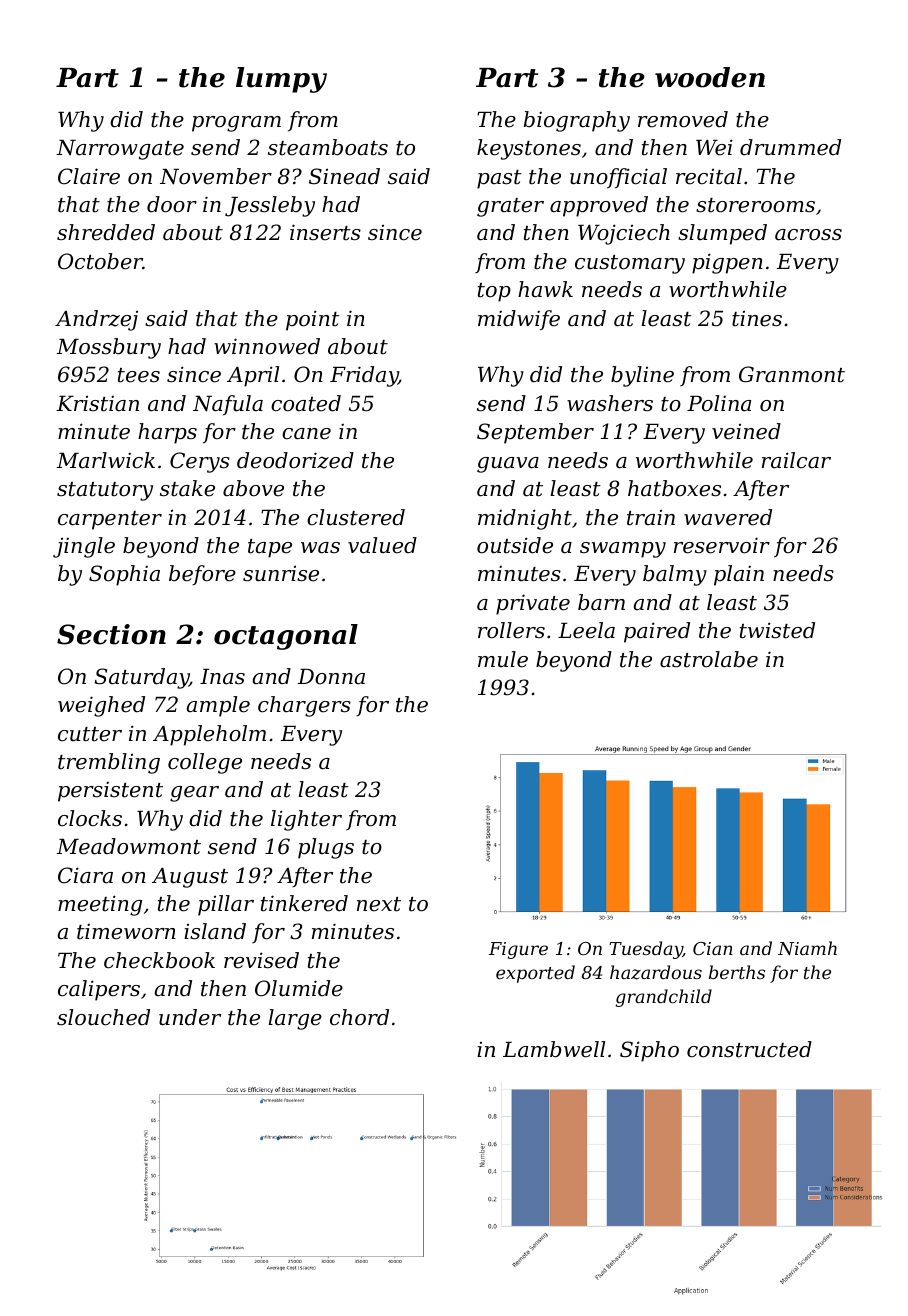 This screenshot has width=908, height=1316. Describe the element at coordinates (286, 637) in the screenshot. I see `octagonal` at that location.
